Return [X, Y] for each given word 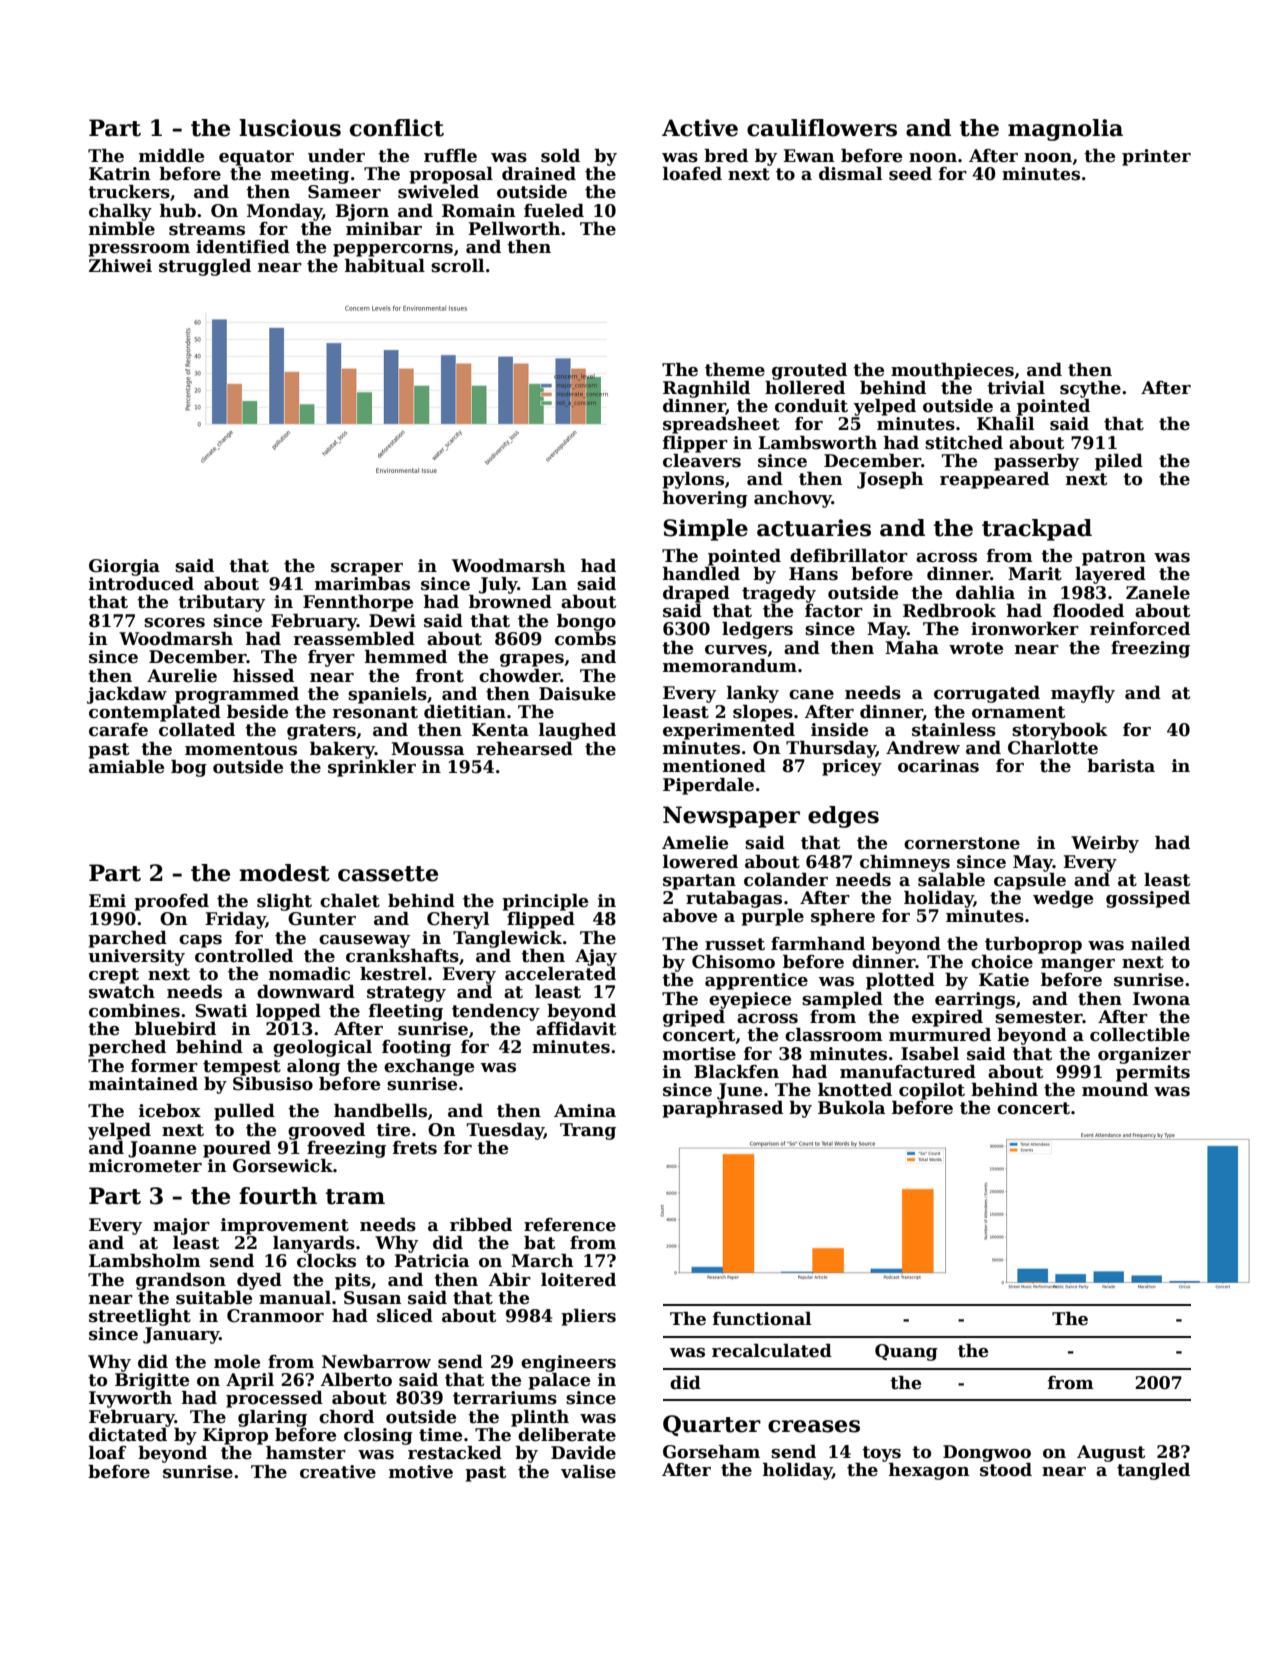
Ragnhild [706, 389]
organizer [1144, 1055]
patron [1114, 558]
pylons [693, 480]
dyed [259, 1281]
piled [1119, 462]
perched [127, 1048]
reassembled [354, 639]
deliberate [567, 1435]
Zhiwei [120, 266]
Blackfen [736, 1072]
